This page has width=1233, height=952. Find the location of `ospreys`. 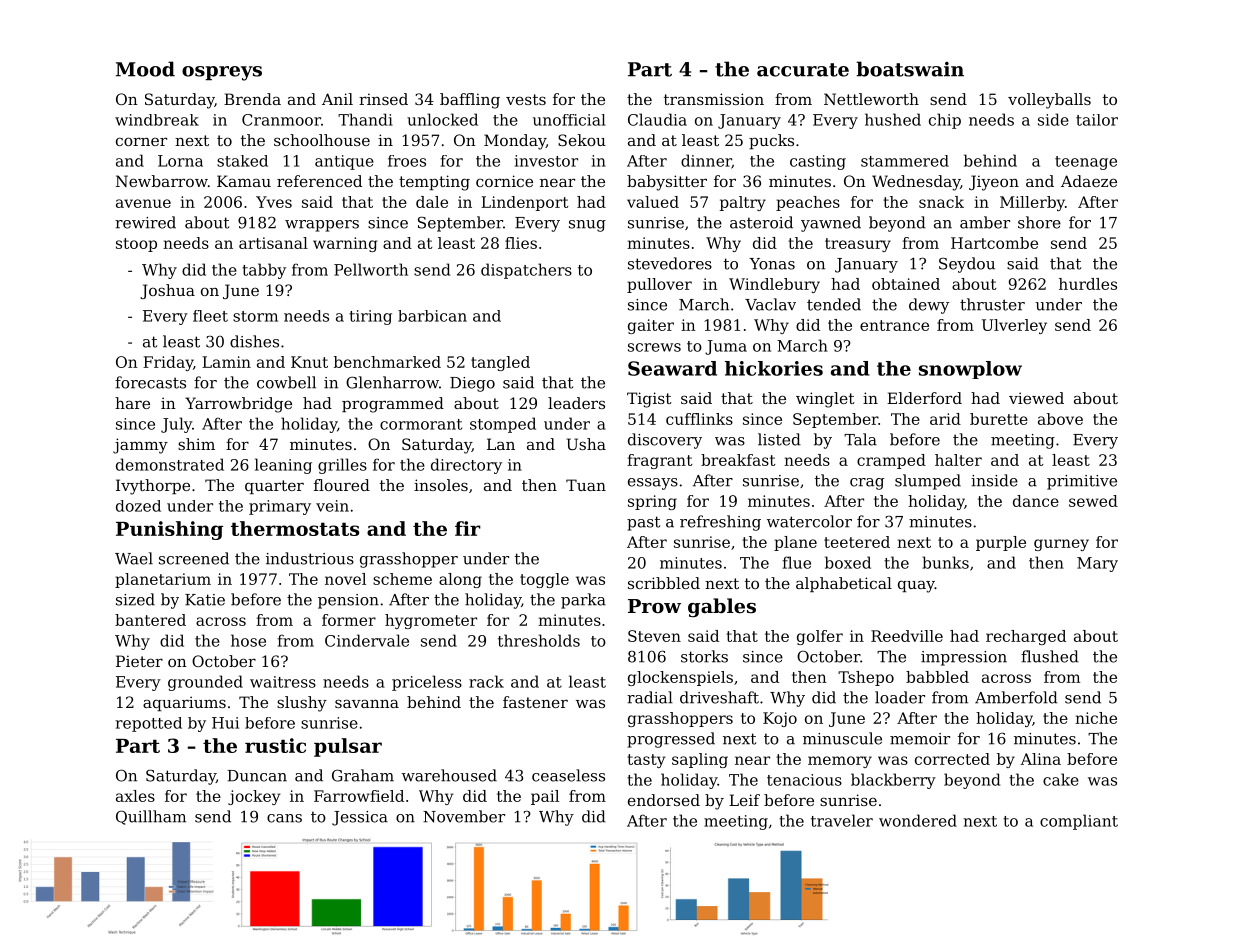

ospreys is located at coordinates (222, 73).
